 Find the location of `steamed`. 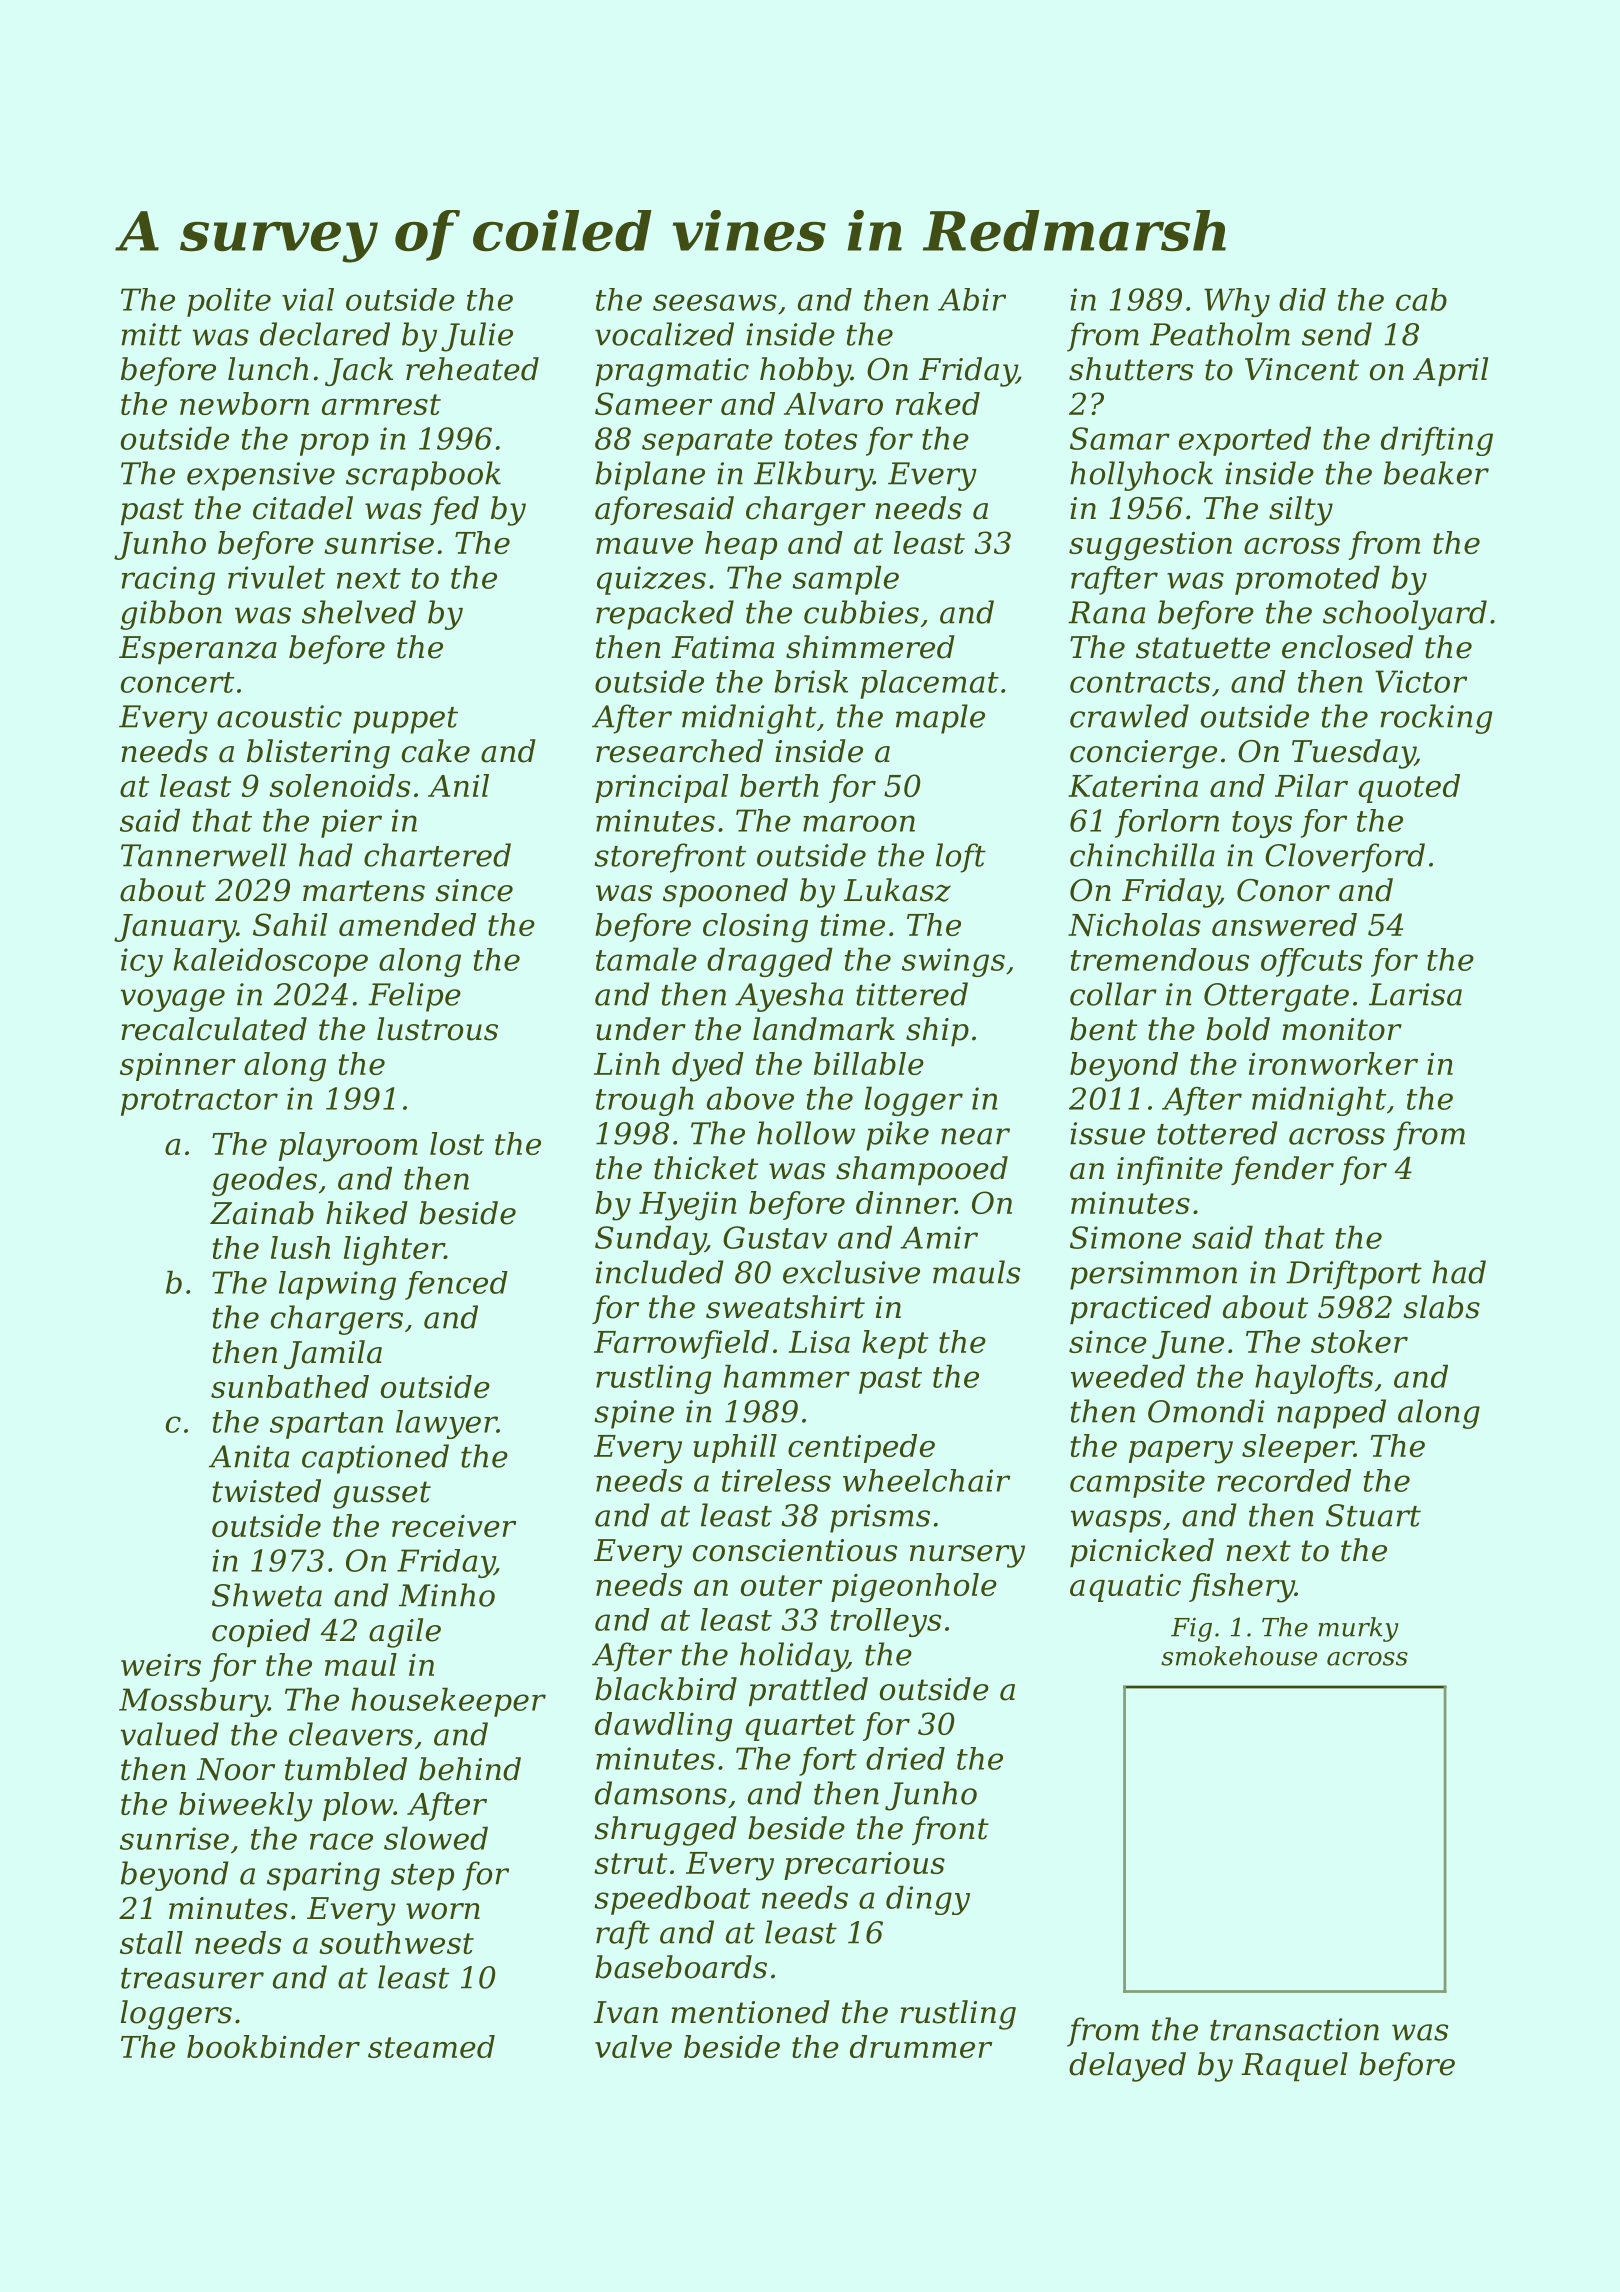

steamed is located at coordinates (431, 2046).
